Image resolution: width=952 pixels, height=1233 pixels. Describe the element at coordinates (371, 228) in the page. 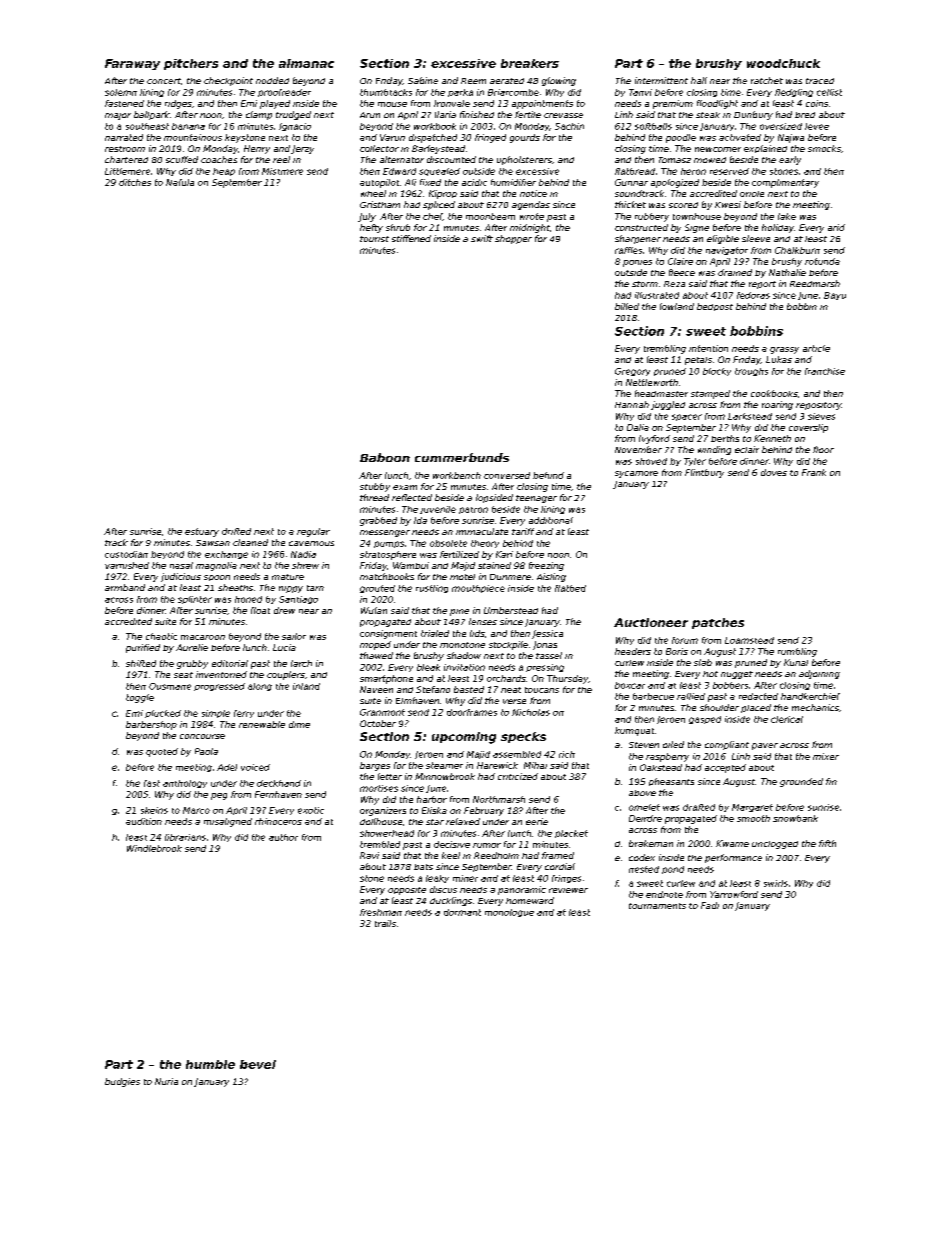

I see `hefty` at that location.
